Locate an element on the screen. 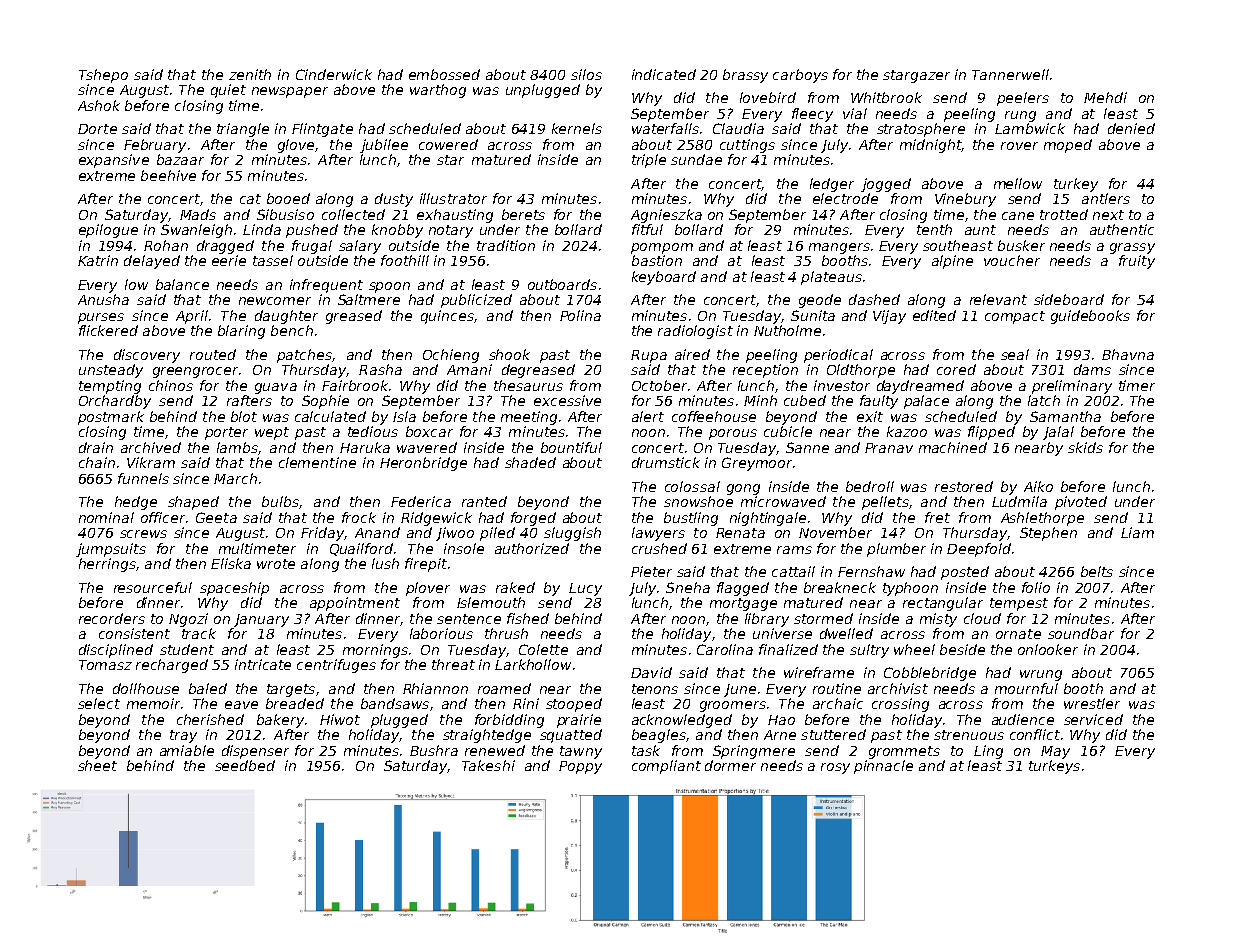 The image size is (1233, 952). lambs is located at coordinates (237, 447).
